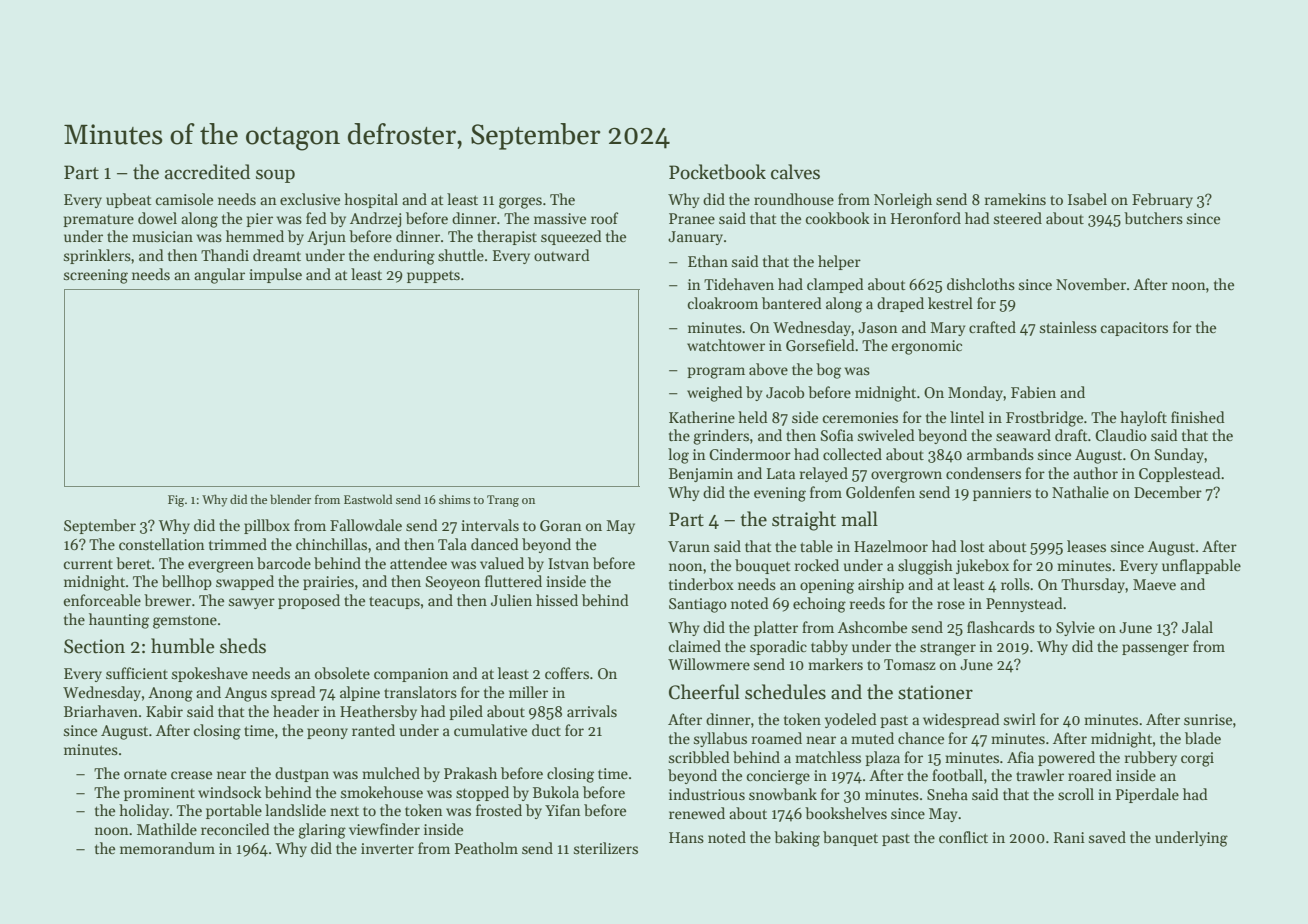 The image size is (1308, 924). Describe the element at coordinates (176, 501) in the document. I see `Fig` at that location.
